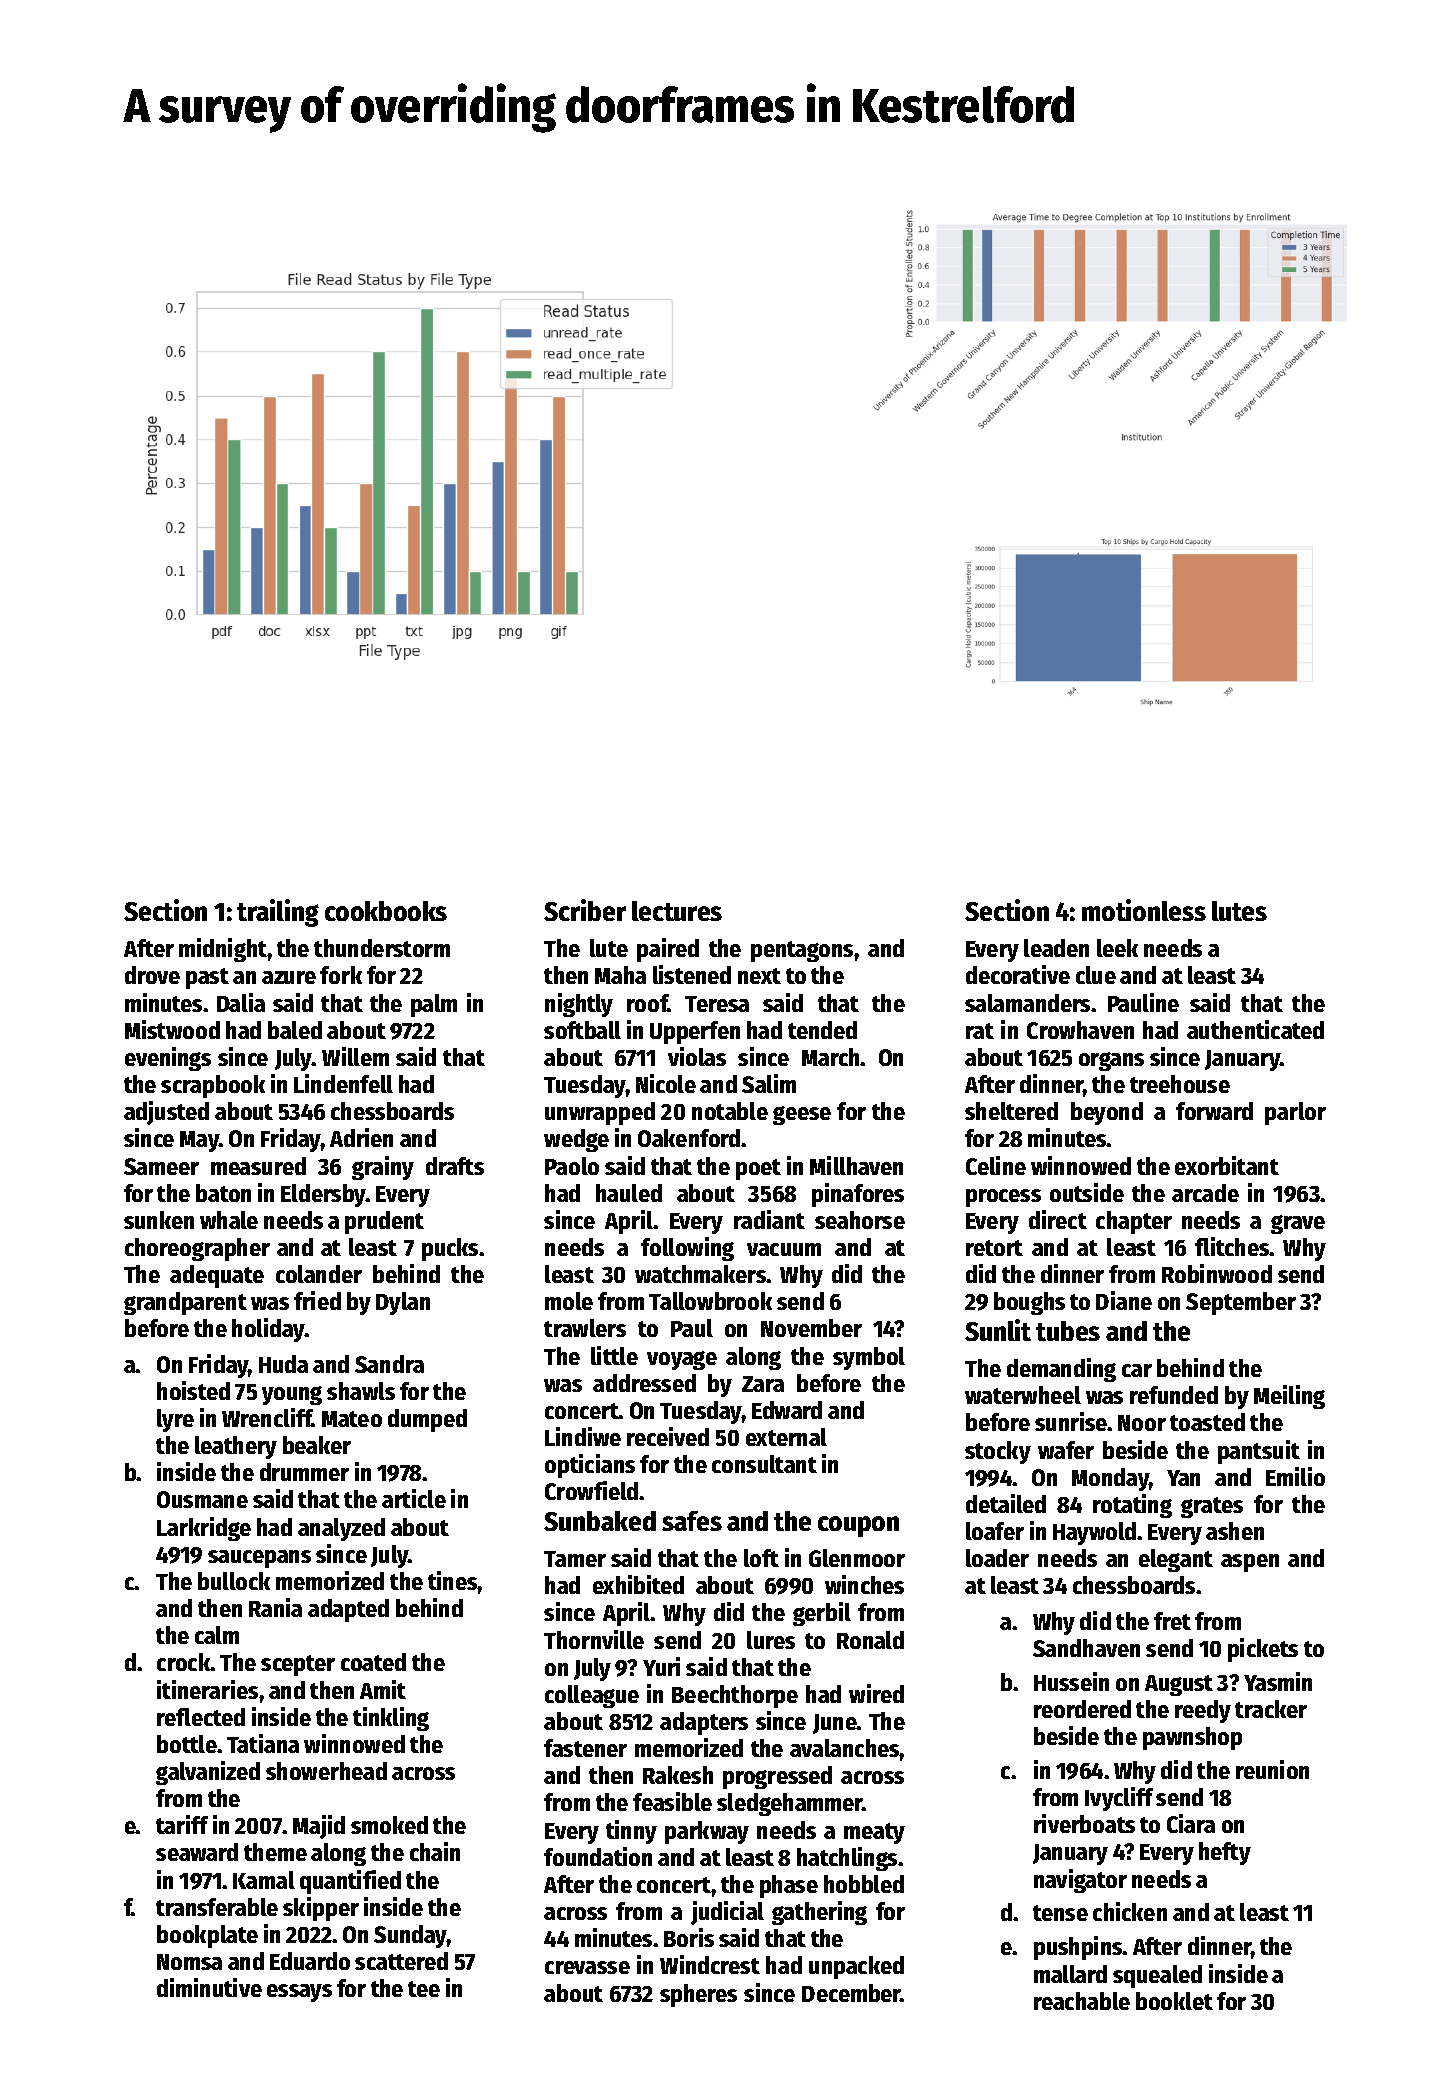 The width and height of the page is (1450, 2100). Describe the element at coordinates (1174, 2001) in the page. I see `booklet` at that location.
